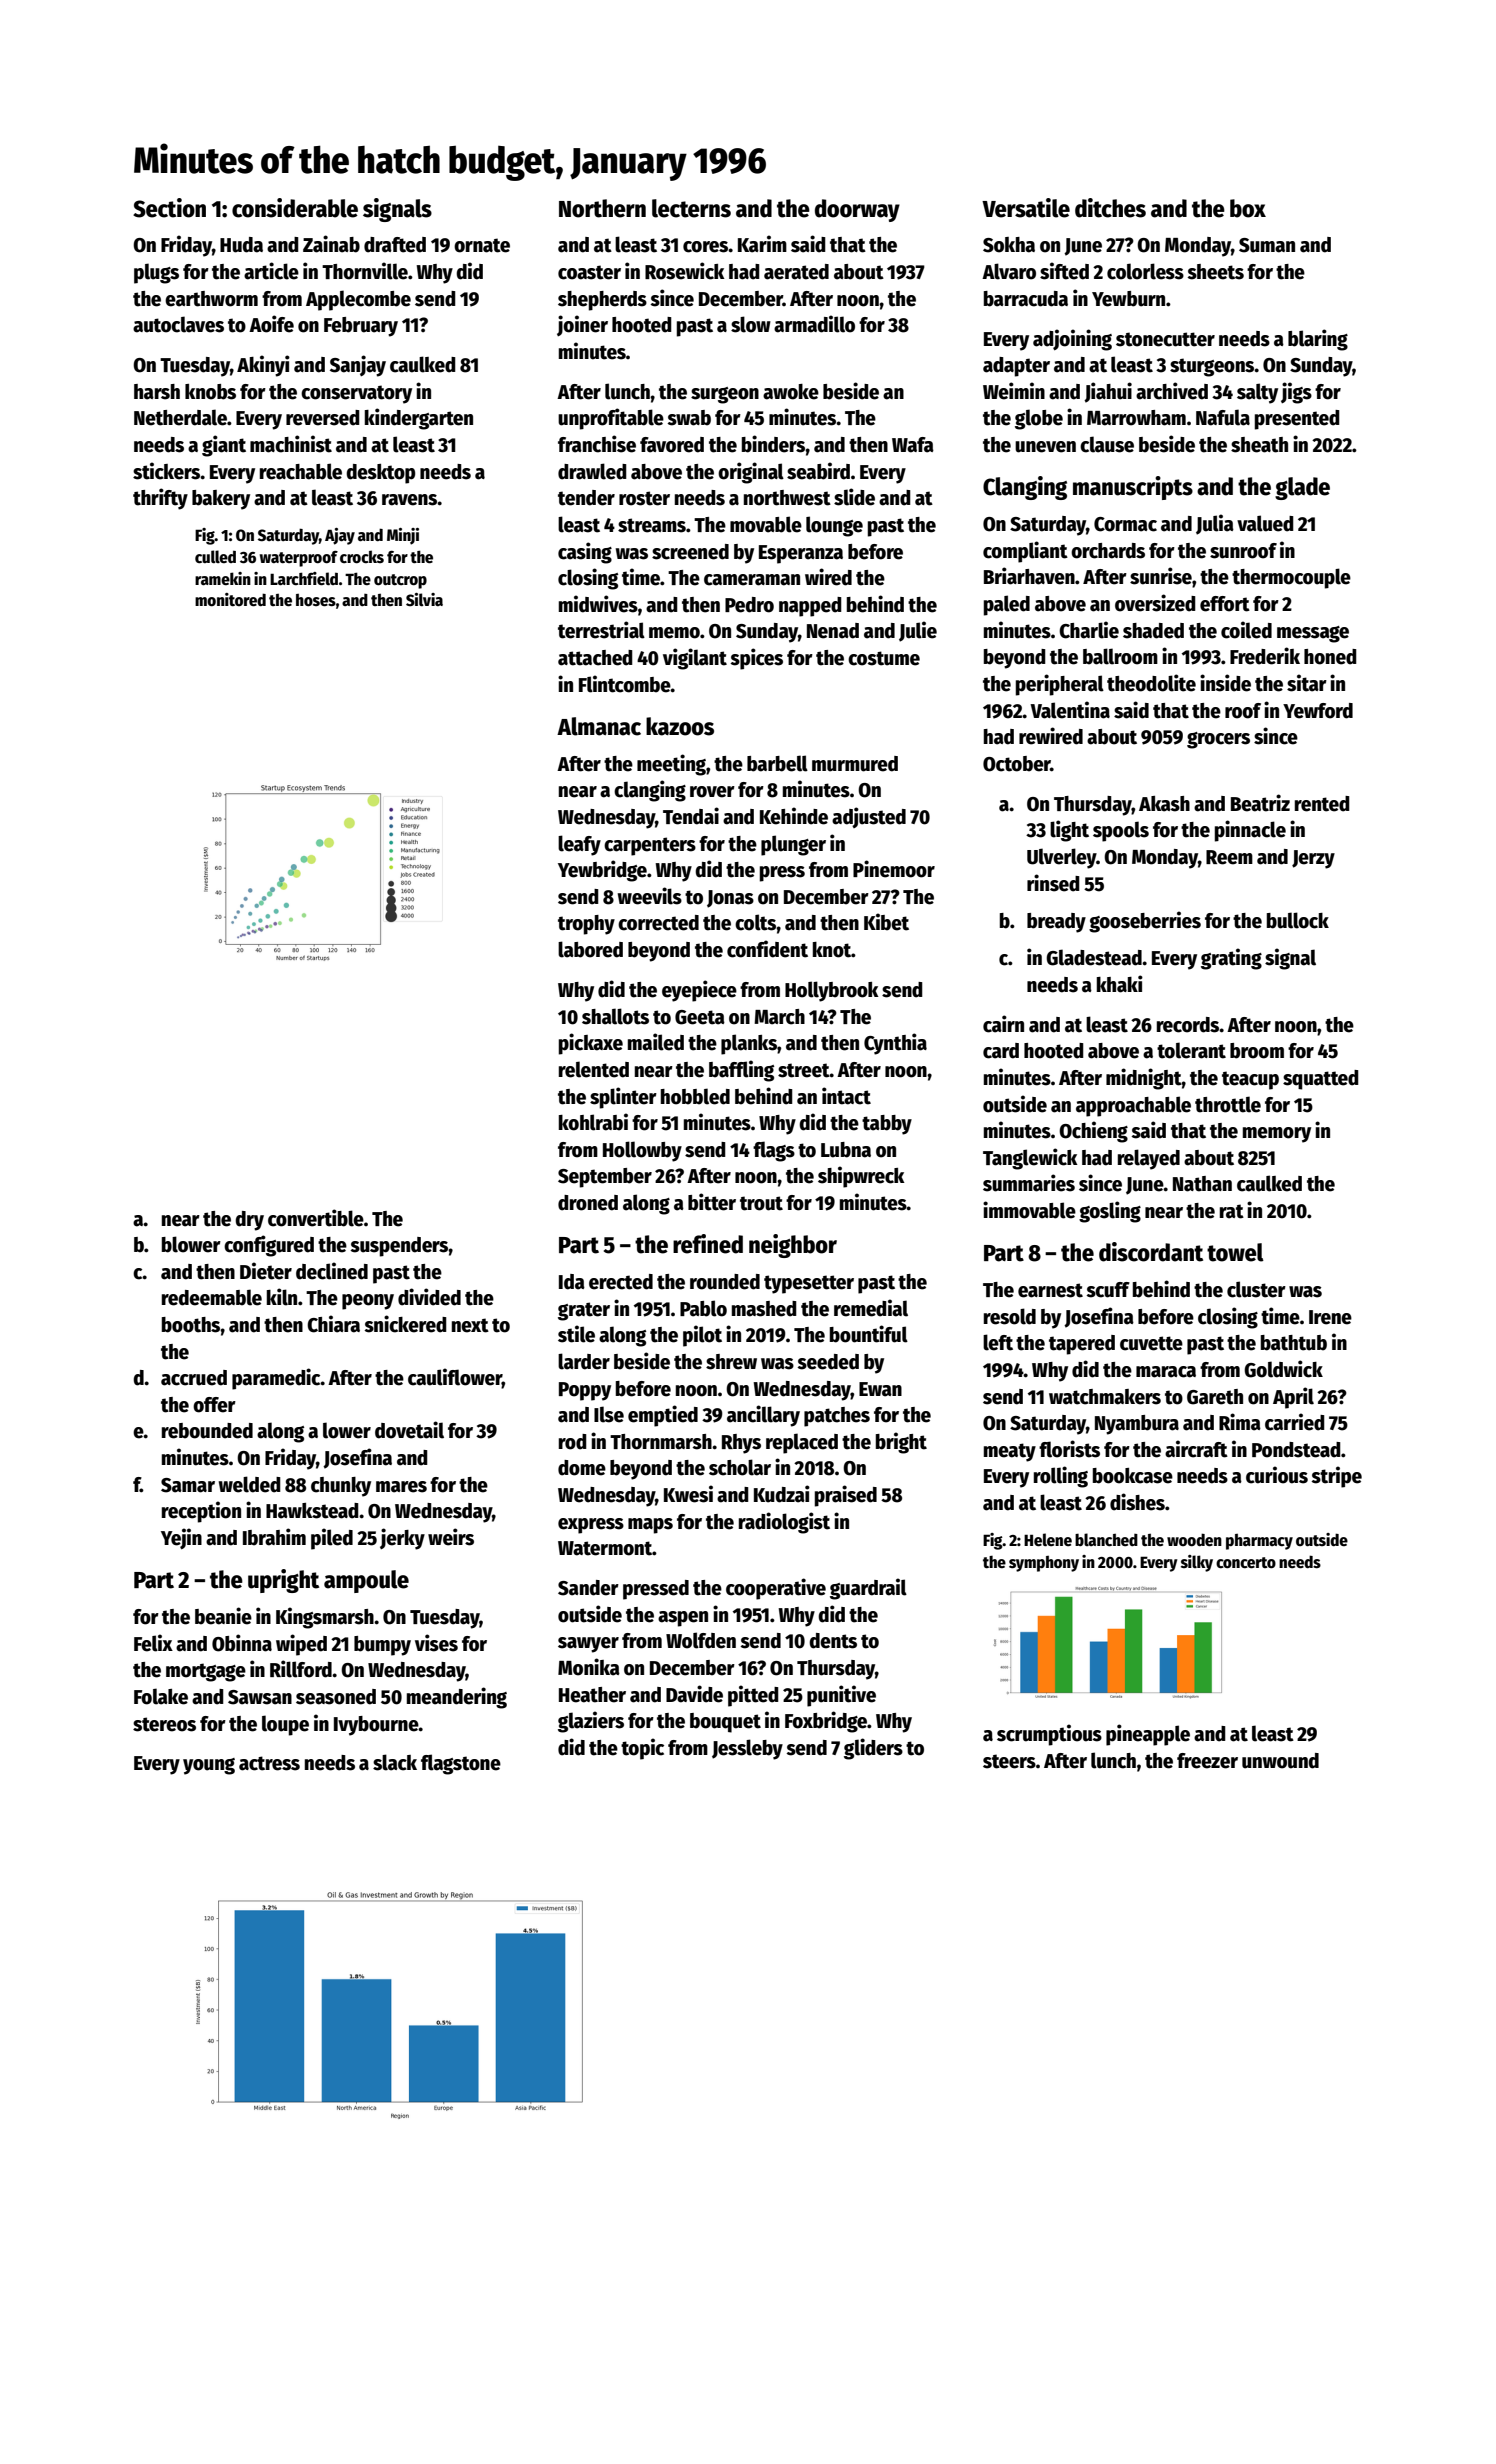 The height and width of the screenshot is (2464, 1496). What do you see at coordinates (579, 845) in the screenshot?
I see `leafy` at bounding box center [579, 845].
